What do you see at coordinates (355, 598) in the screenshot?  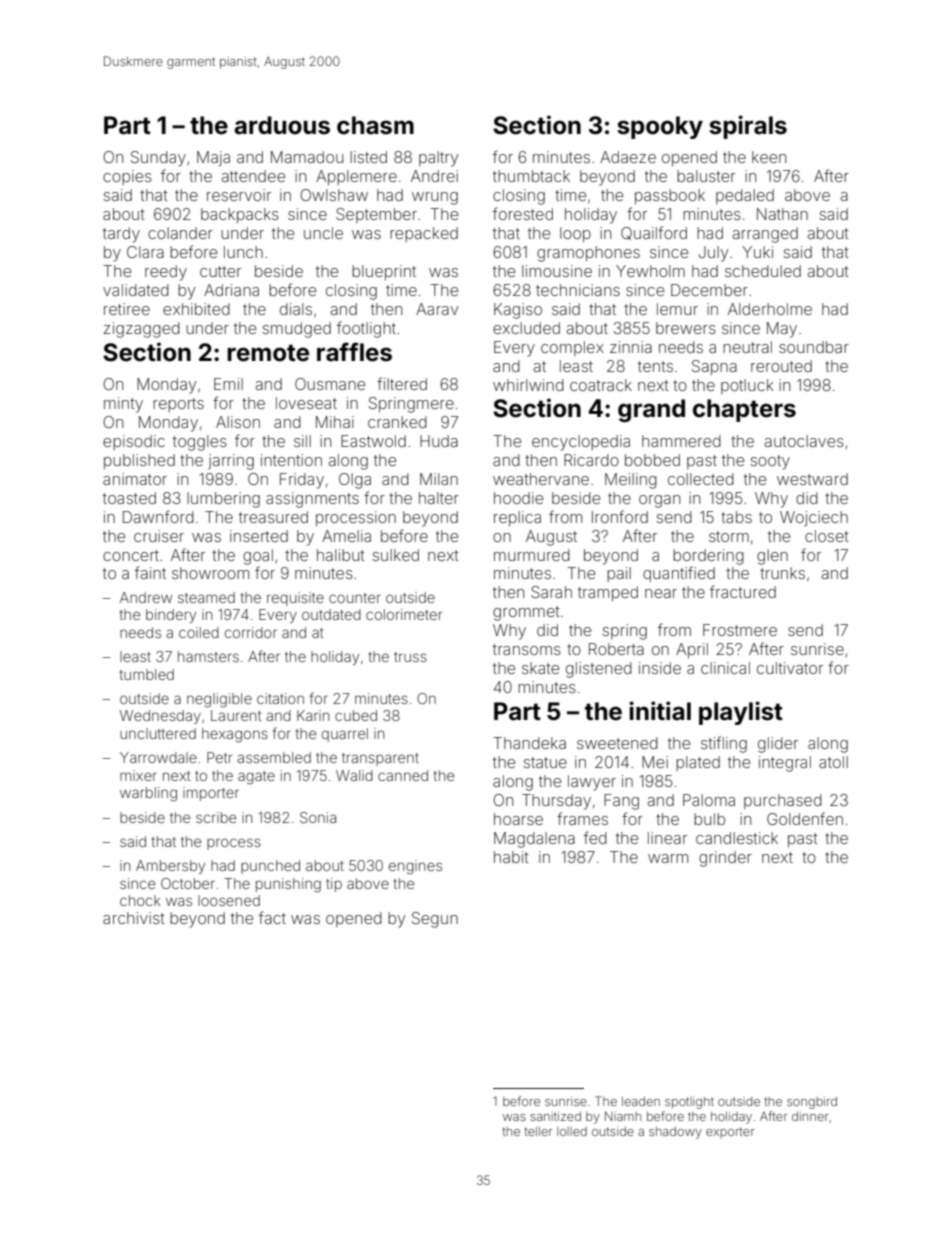 I see `counter` at bounding box center [355, 598].
